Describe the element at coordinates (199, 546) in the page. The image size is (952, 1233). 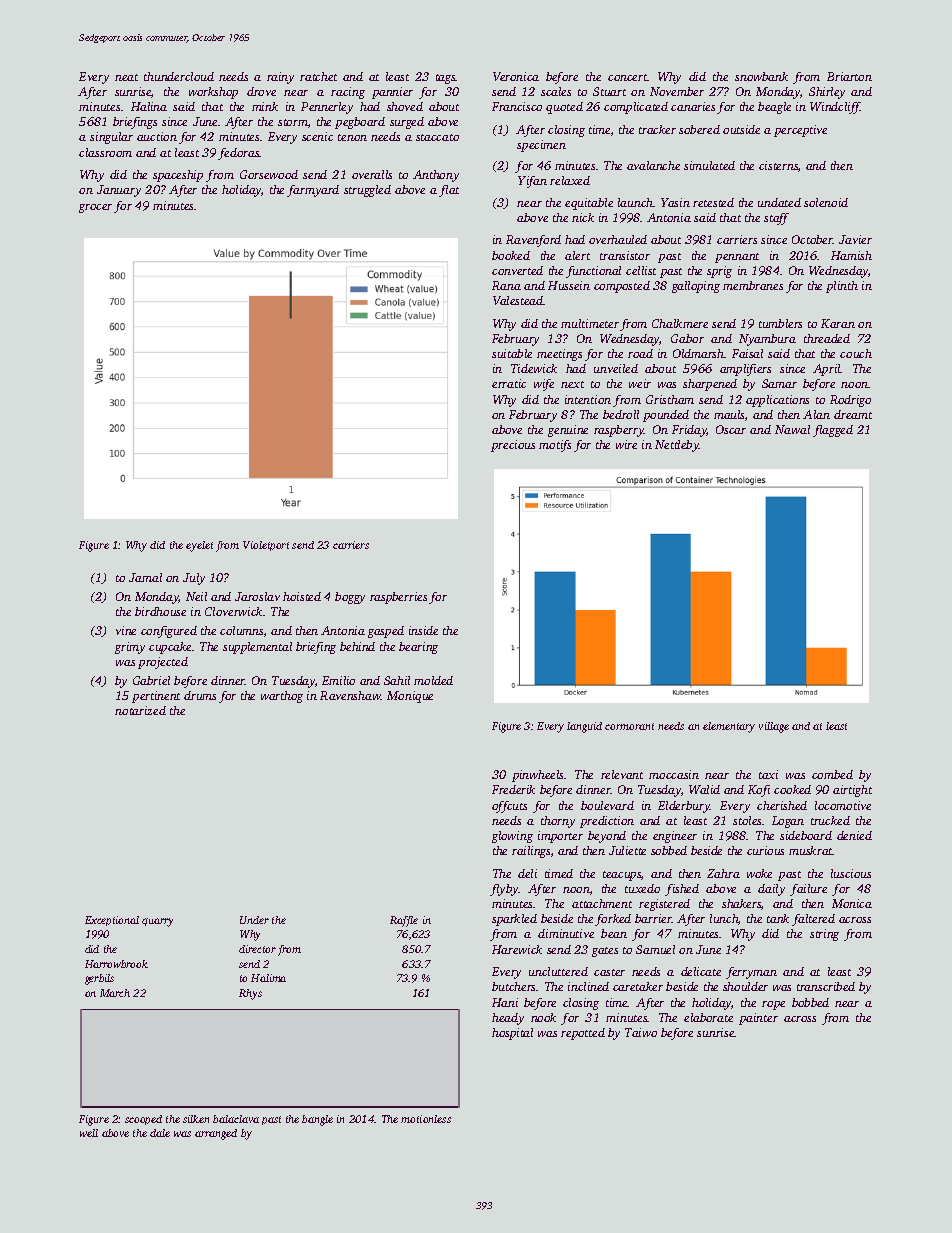
I see `eyelet` at that location.
